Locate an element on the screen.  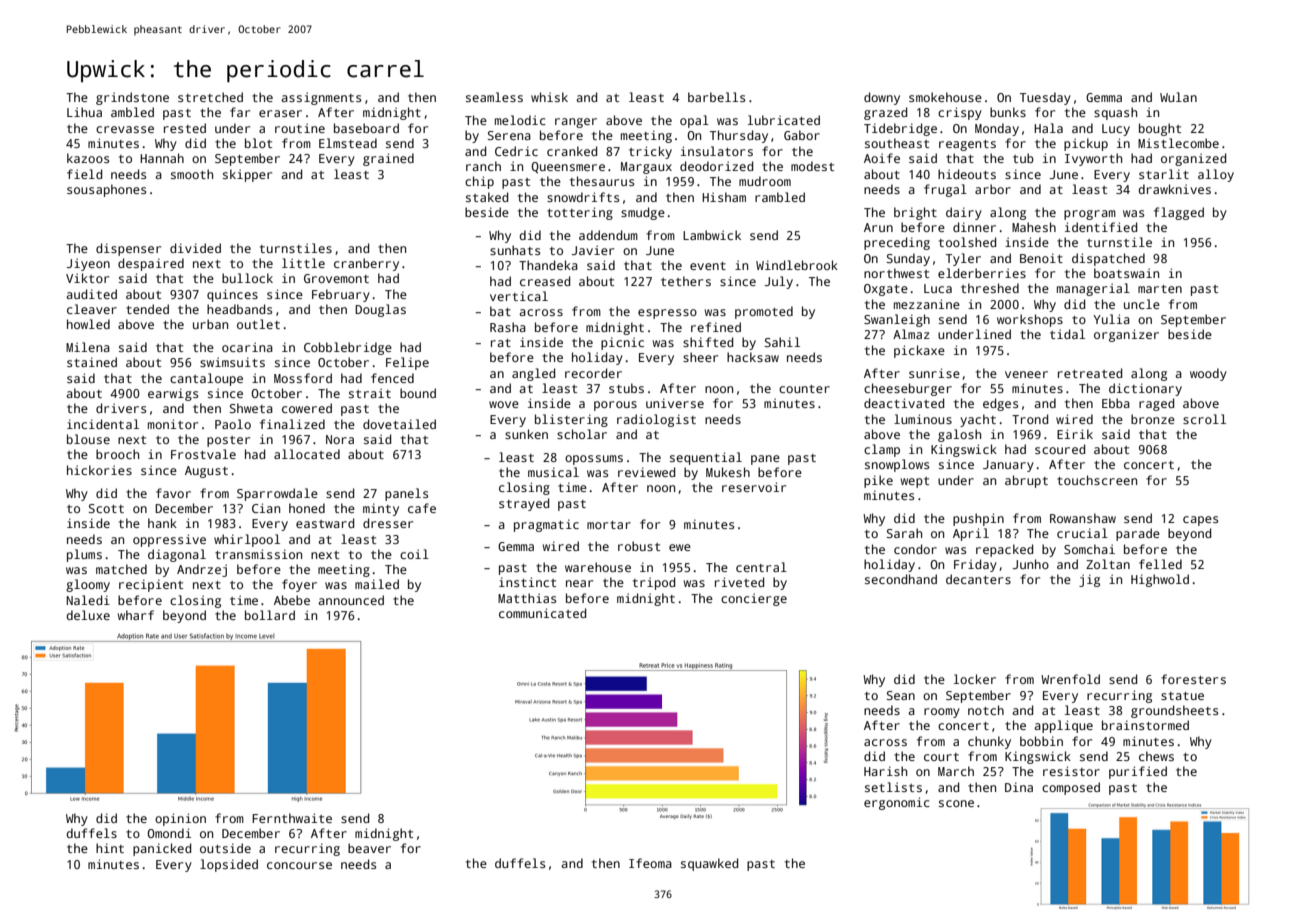
opinion is located at coordinates (180, 819).
